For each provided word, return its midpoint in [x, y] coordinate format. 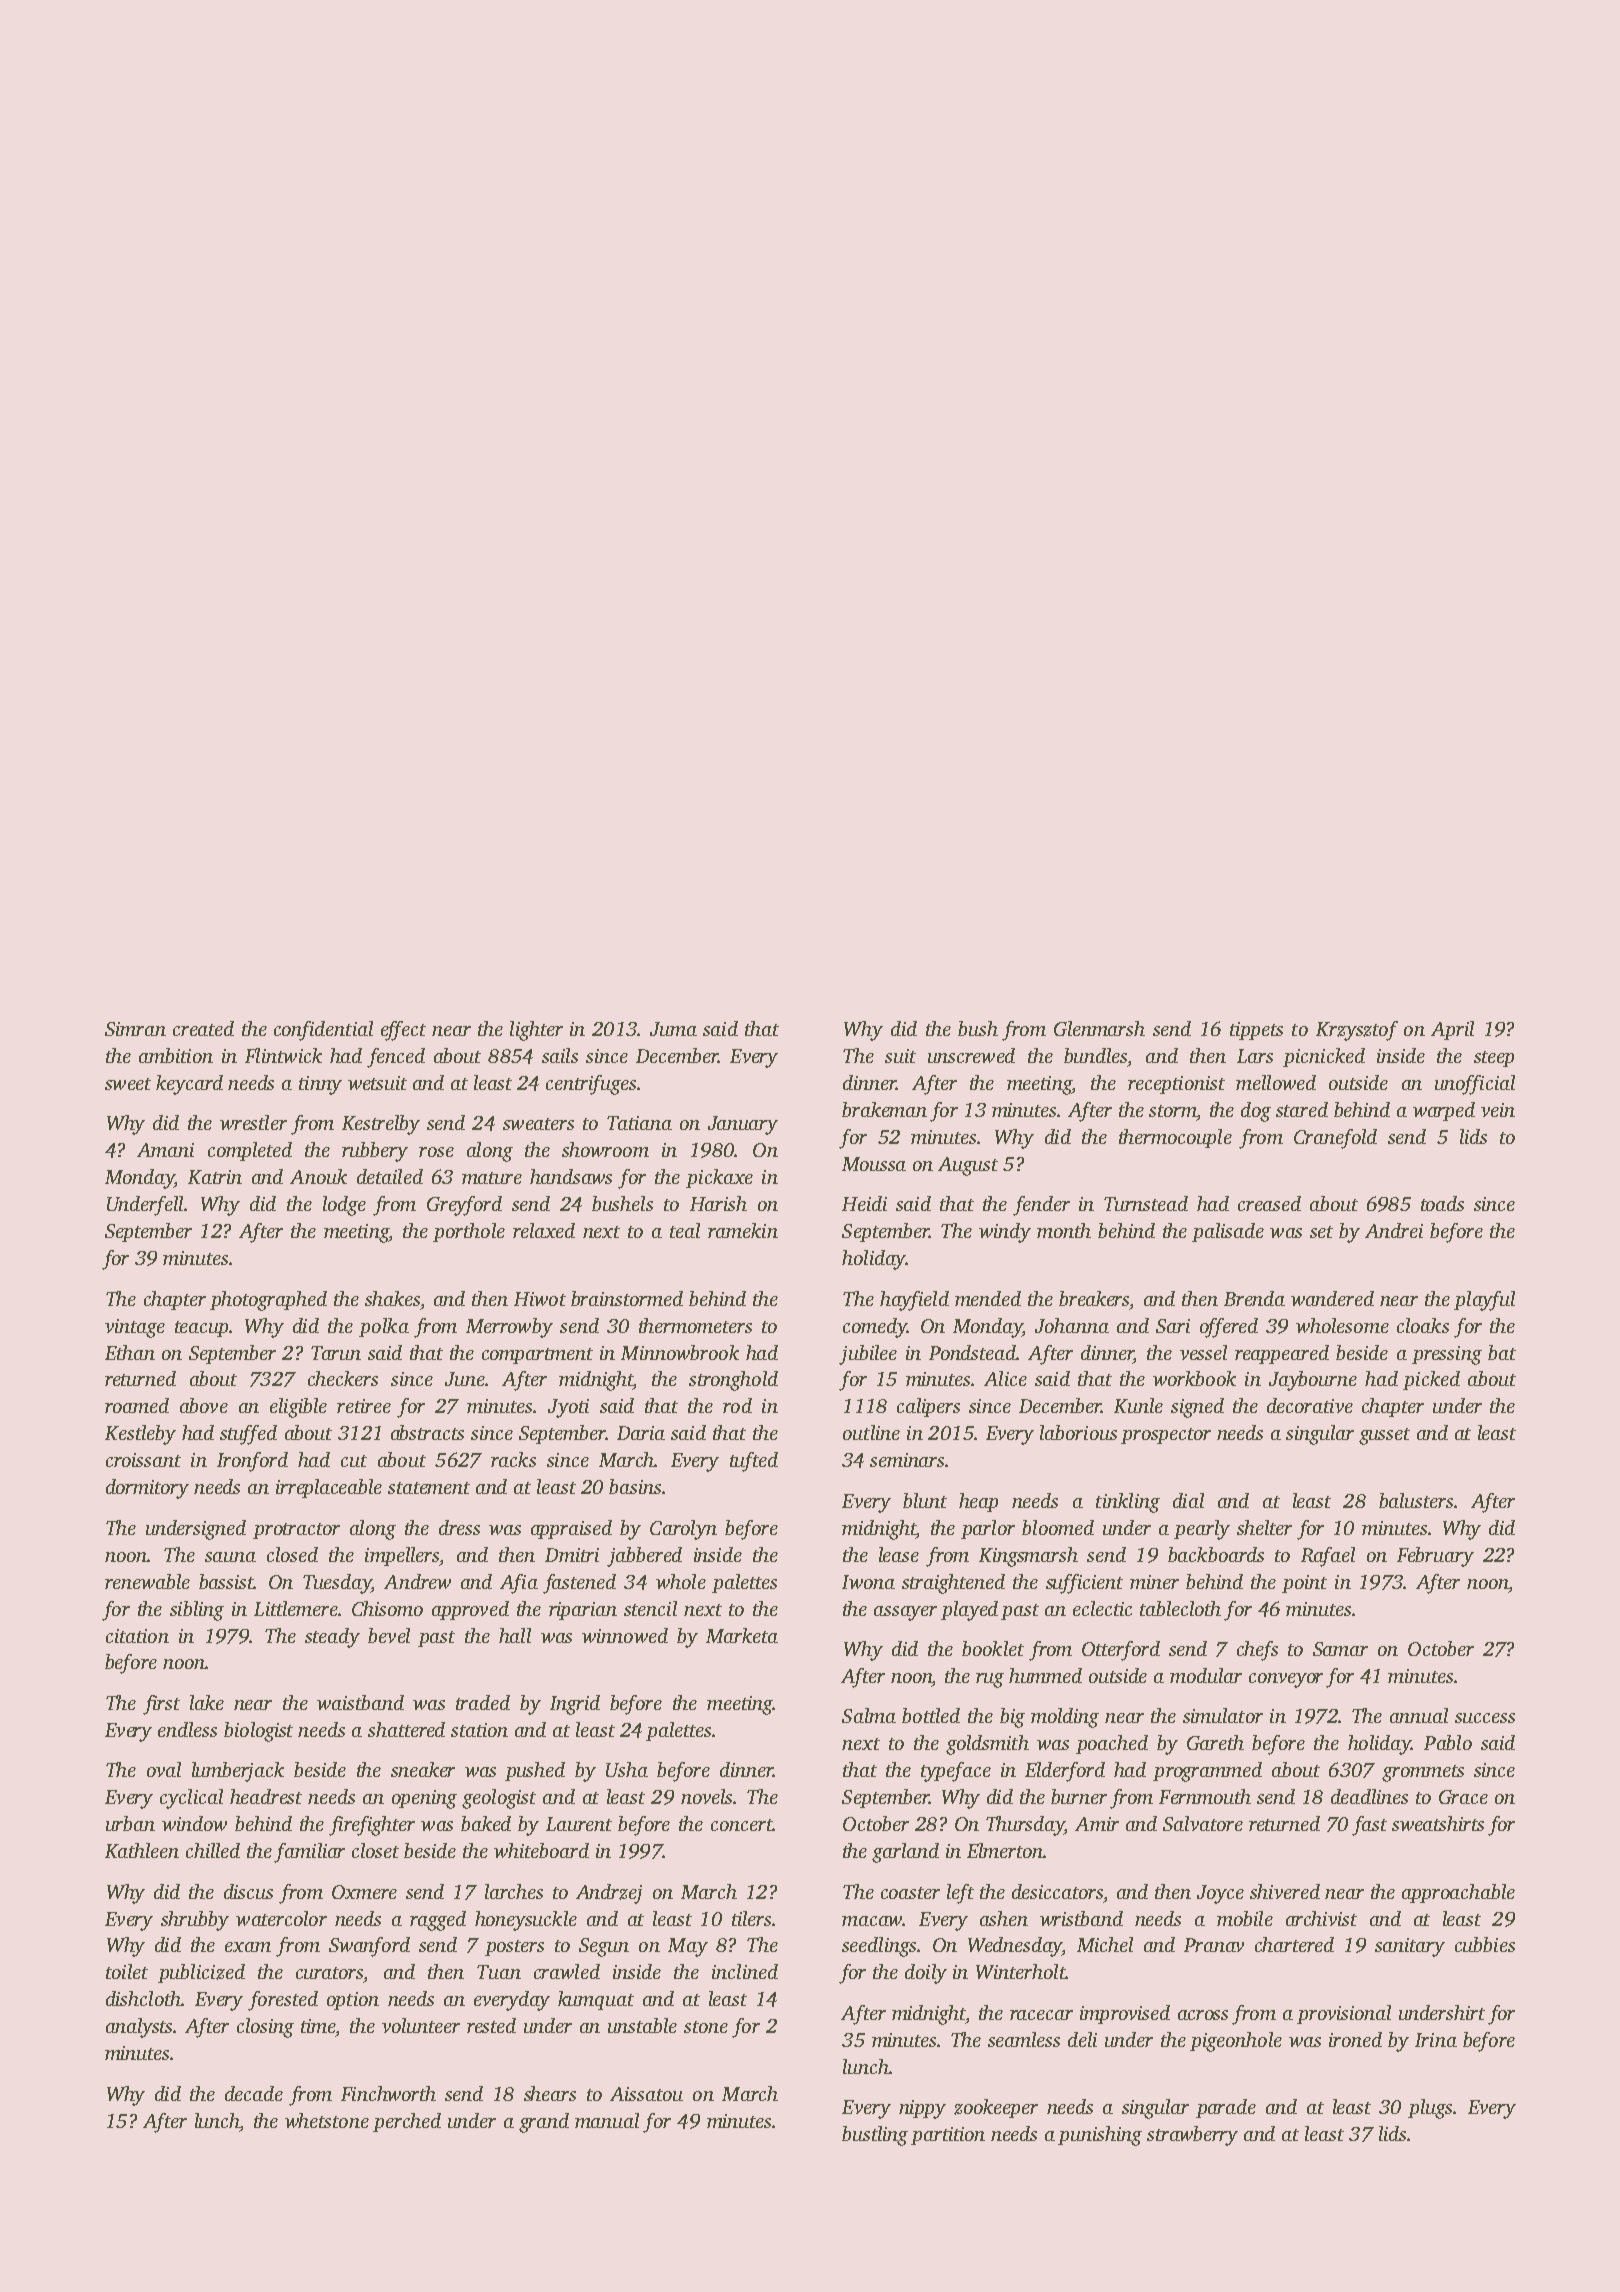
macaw [872, 1921]
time [318, 2026]
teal [685, 1230]
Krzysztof [1357, 1031]
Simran [135, 1029]
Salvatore [1203, 1823]
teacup [201, 1329]
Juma [673, 1029]
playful [1484, 1301]
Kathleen [142, 1850]
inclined [745, 1971]
